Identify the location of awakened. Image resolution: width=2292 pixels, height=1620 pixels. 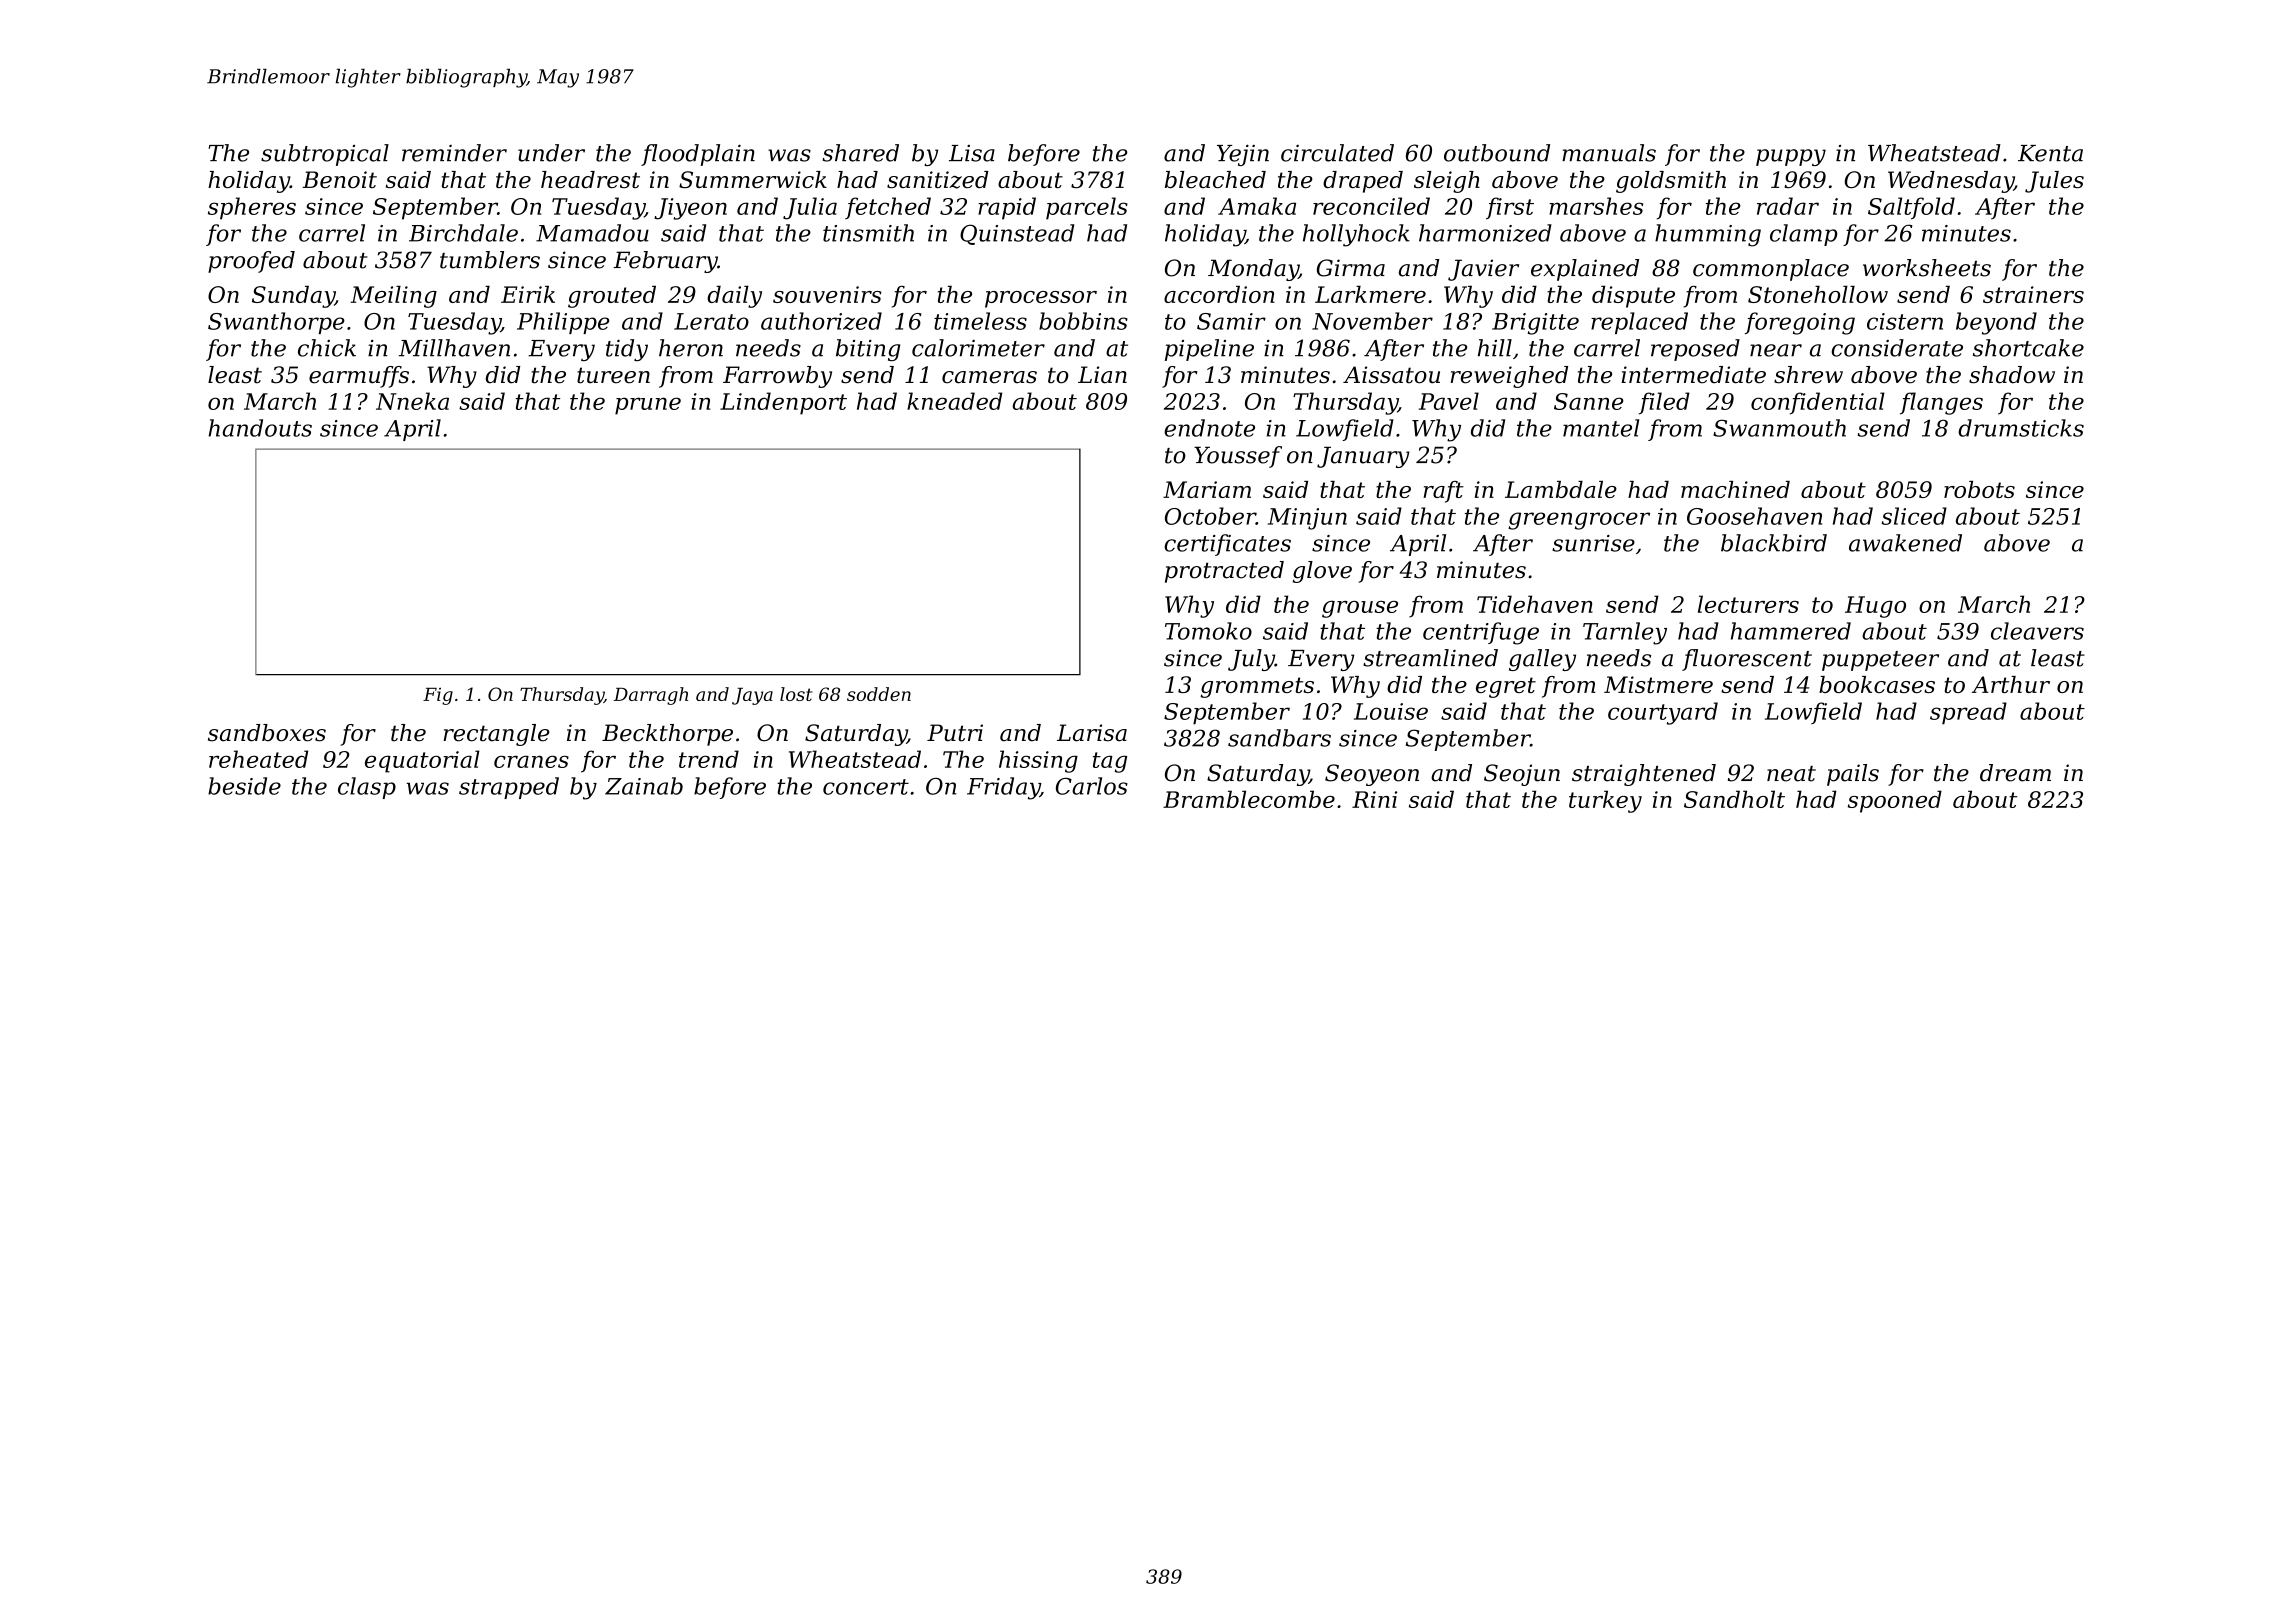
(1905, 543).
